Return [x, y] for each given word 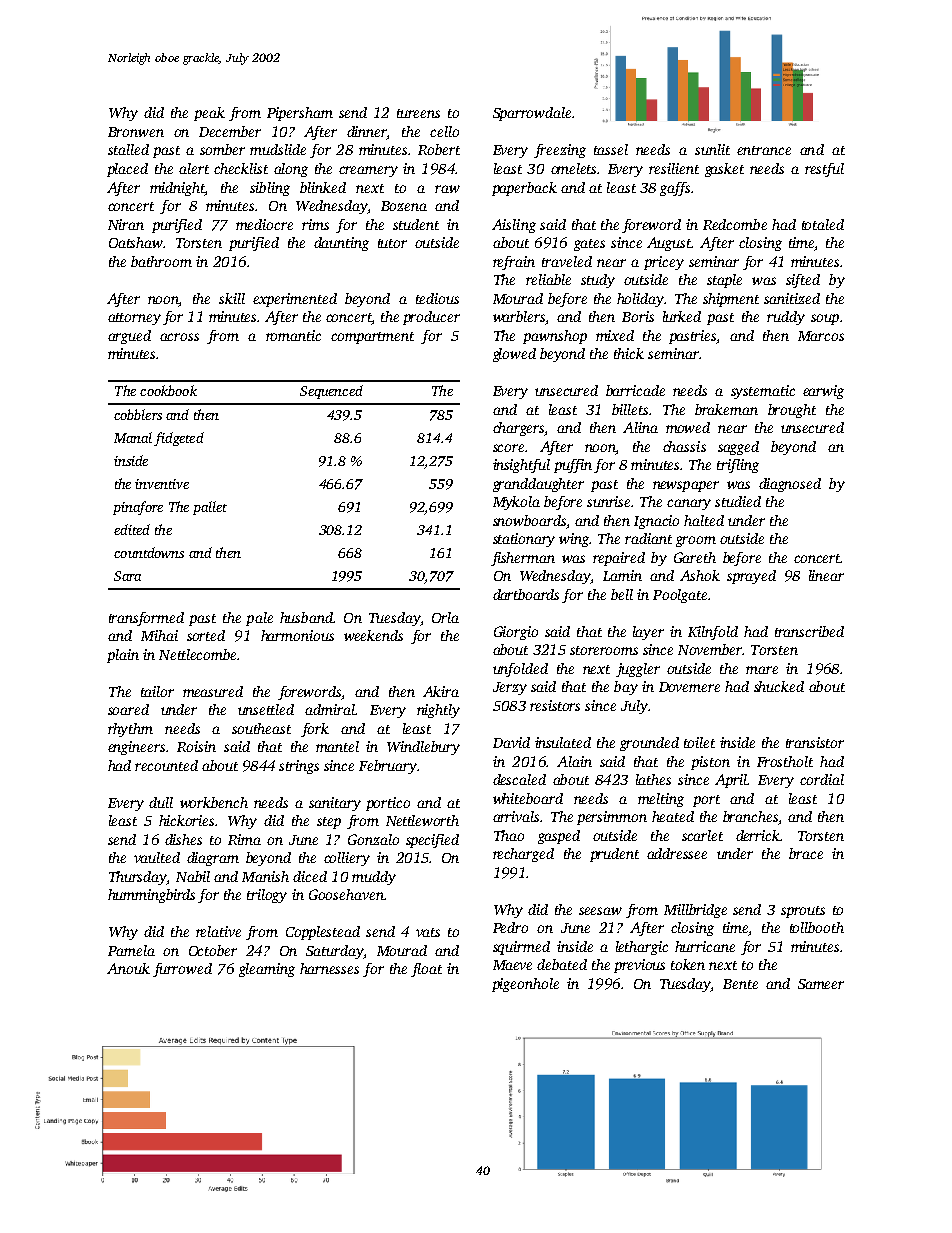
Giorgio [516, 633]
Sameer [821, 984]
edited [132, 529]
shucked [779, 686]
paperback [524, 189]
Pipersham [300, 114]
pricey [664, 263]
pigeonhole [525, 985]
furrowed [182, 970]
